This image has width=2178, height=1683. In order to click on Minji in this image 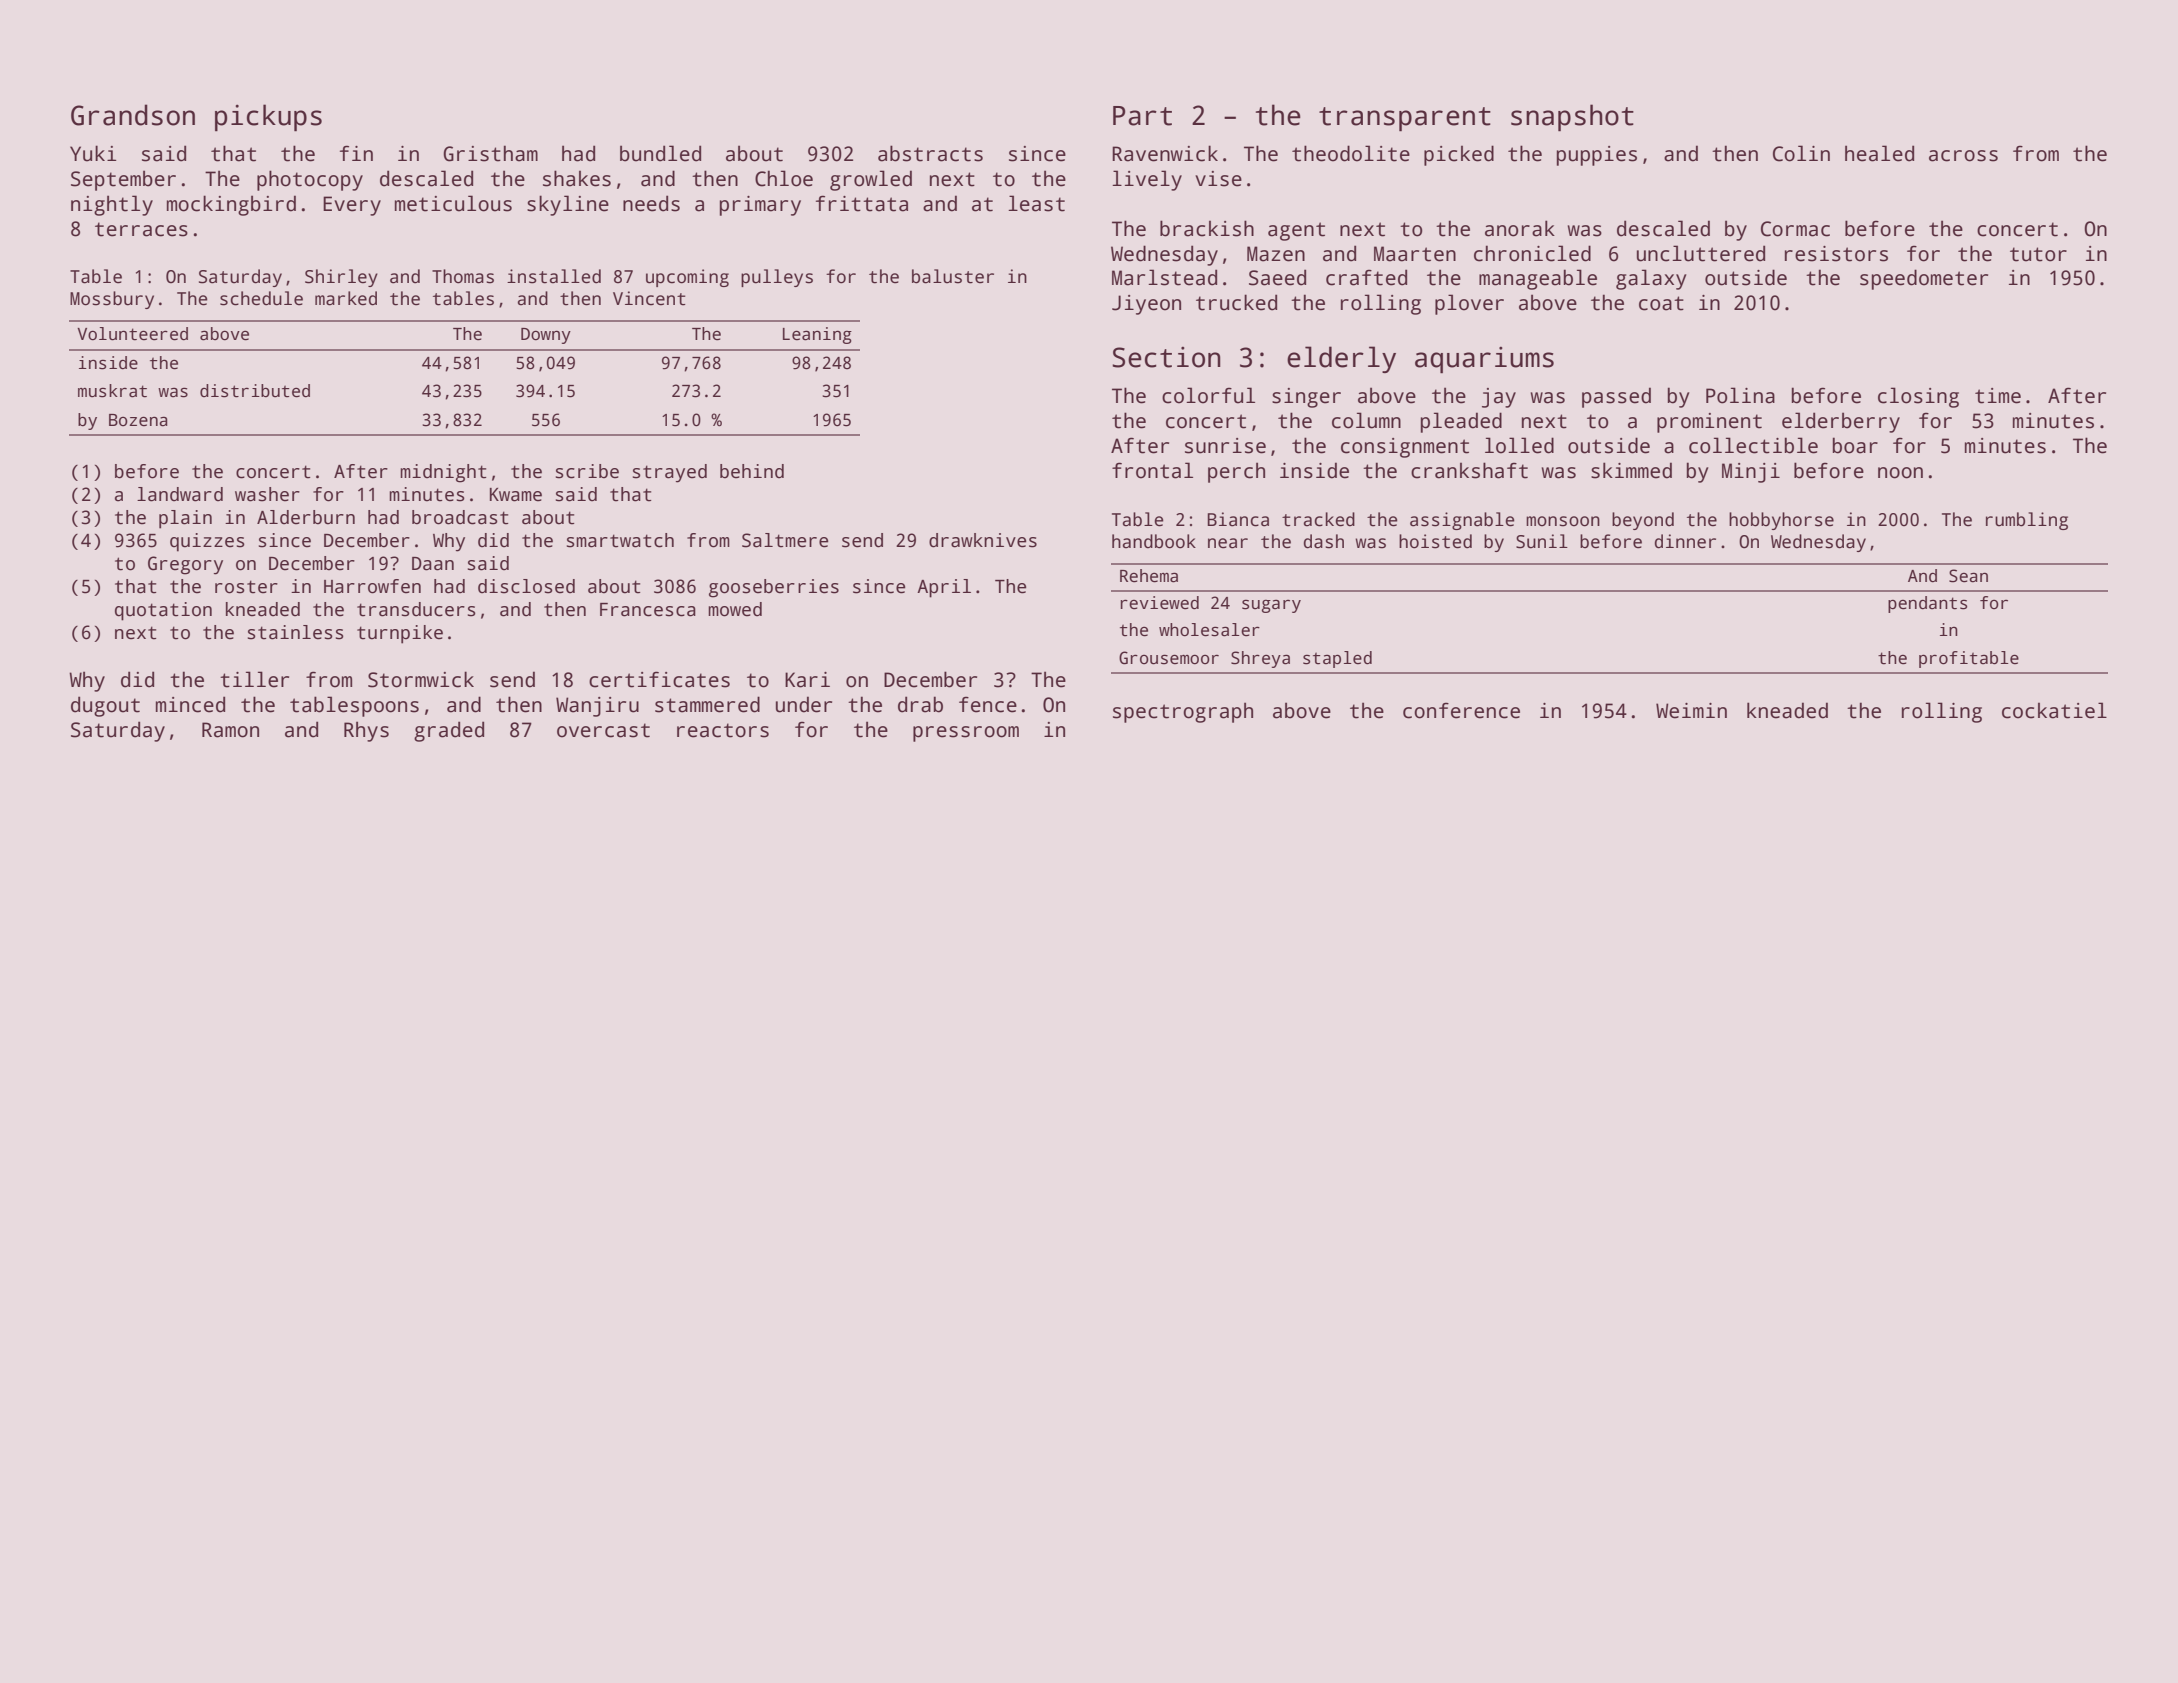, I will do `click(1751, 473)`.
